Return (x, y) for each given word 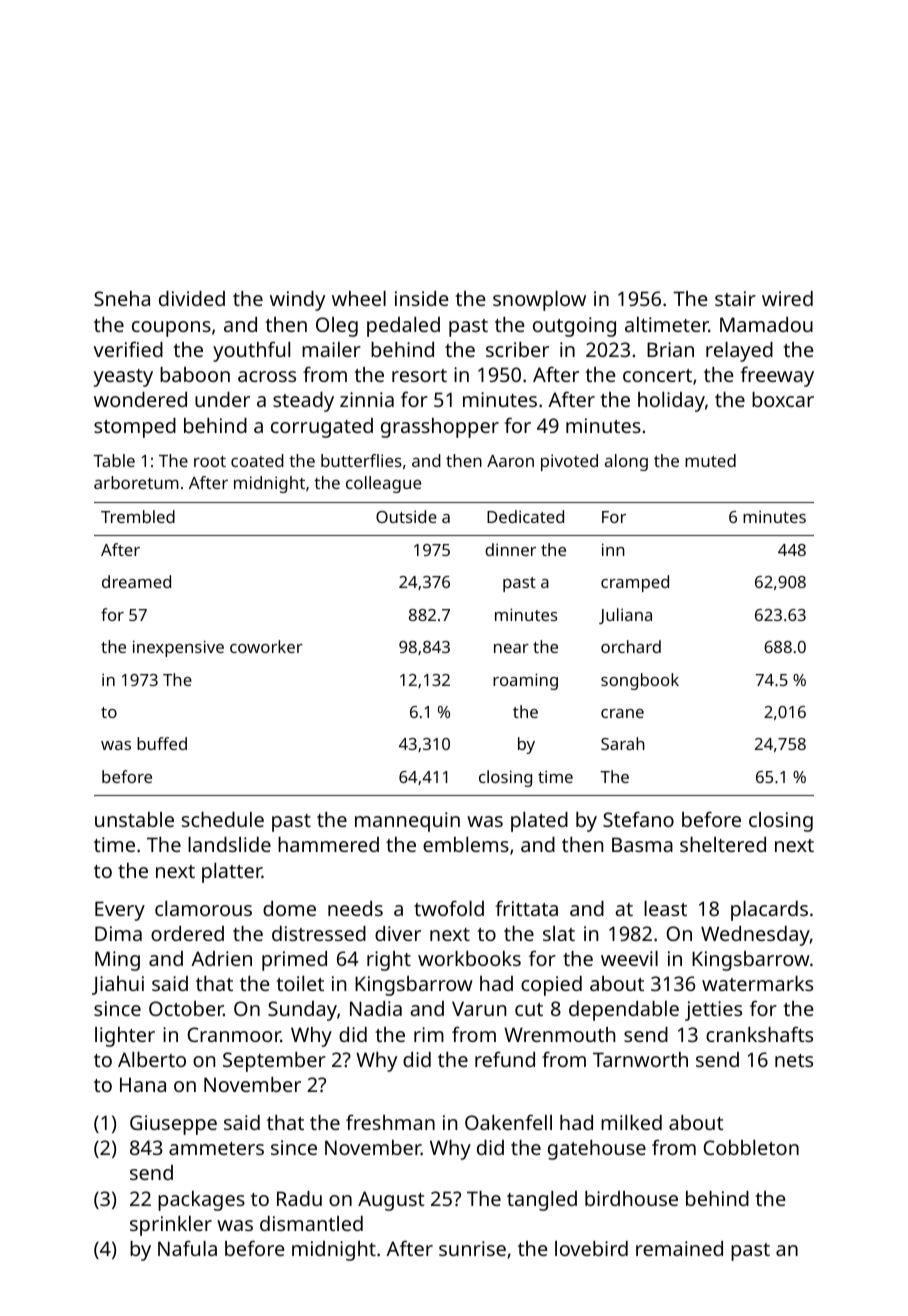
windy (297, 301)
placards (769, 911)
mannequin (407, 822)
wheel (359, 298)
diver (398, 933)
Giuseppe (173, 1125)
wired (787, 298)
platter (232, 873)
